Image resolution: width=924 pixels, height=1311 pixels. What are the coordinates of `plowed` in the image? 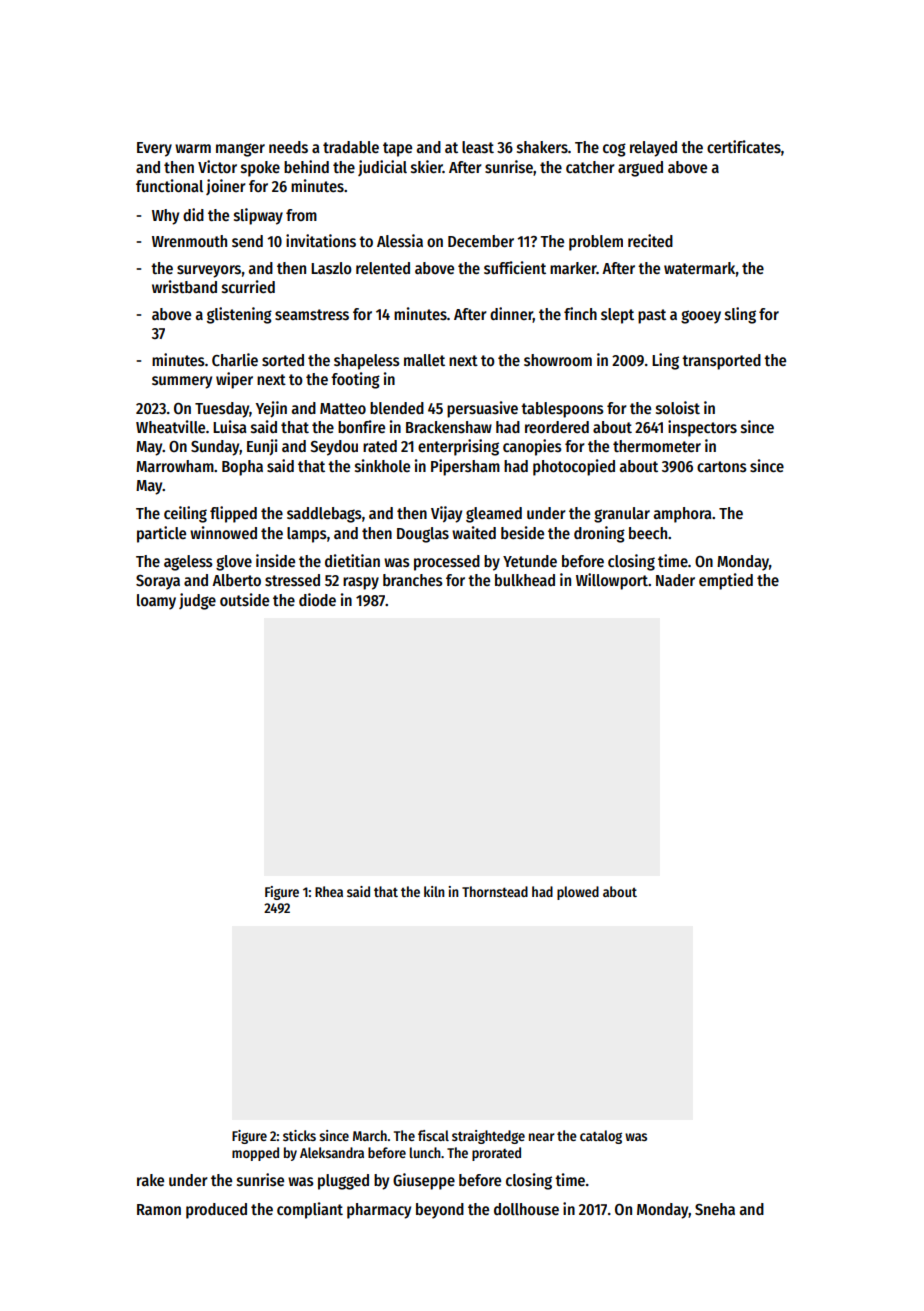 It's located at (578, 893).
